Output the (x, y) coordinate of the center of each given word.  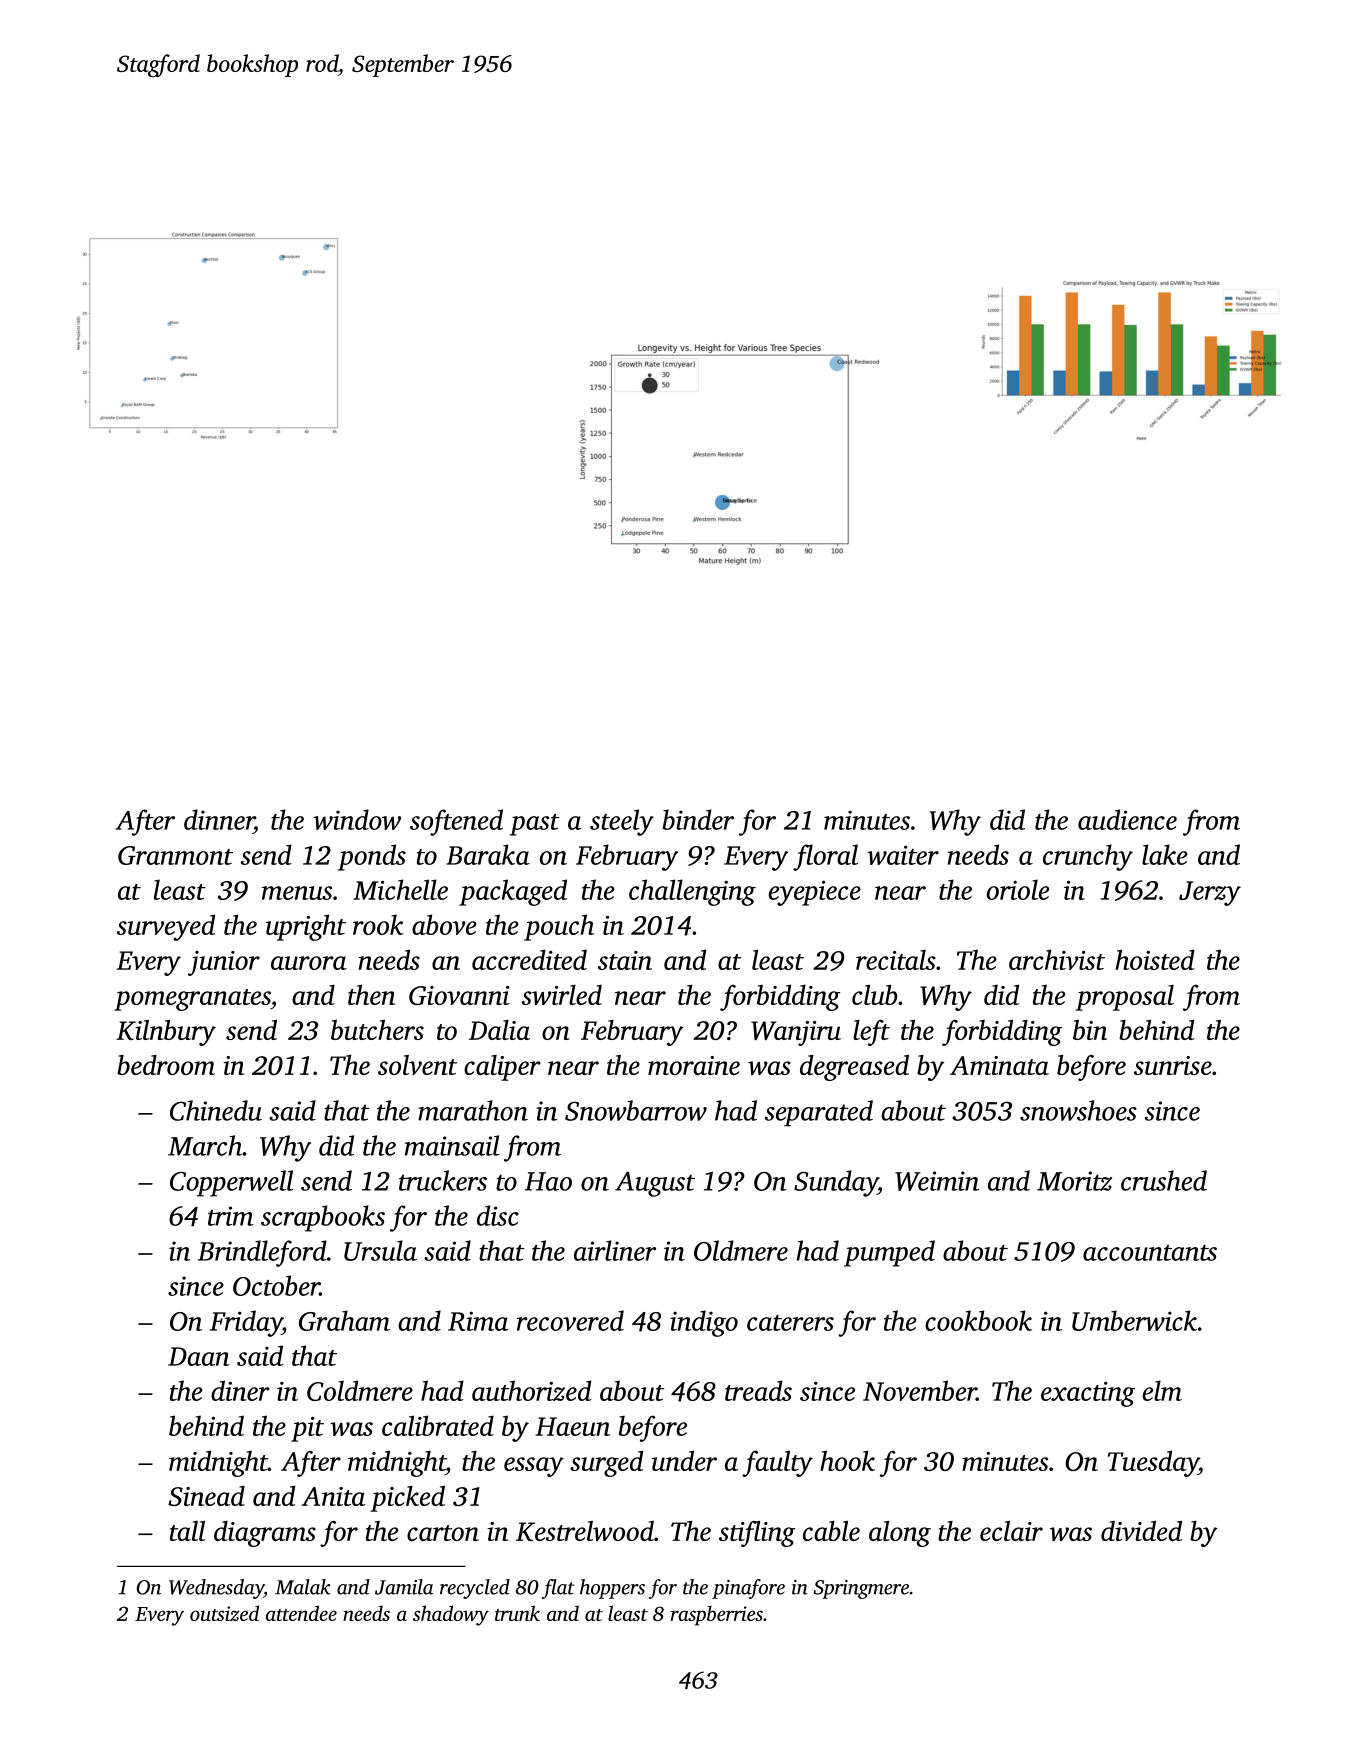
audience (1127, 819)
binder (698, 819)
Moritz (1074, 1181)
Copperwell (232, 1183)
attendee (301, 1613)
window (357, 819)
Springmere (861, 1589)
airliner (615, 1250)
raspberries (717, 1615)
